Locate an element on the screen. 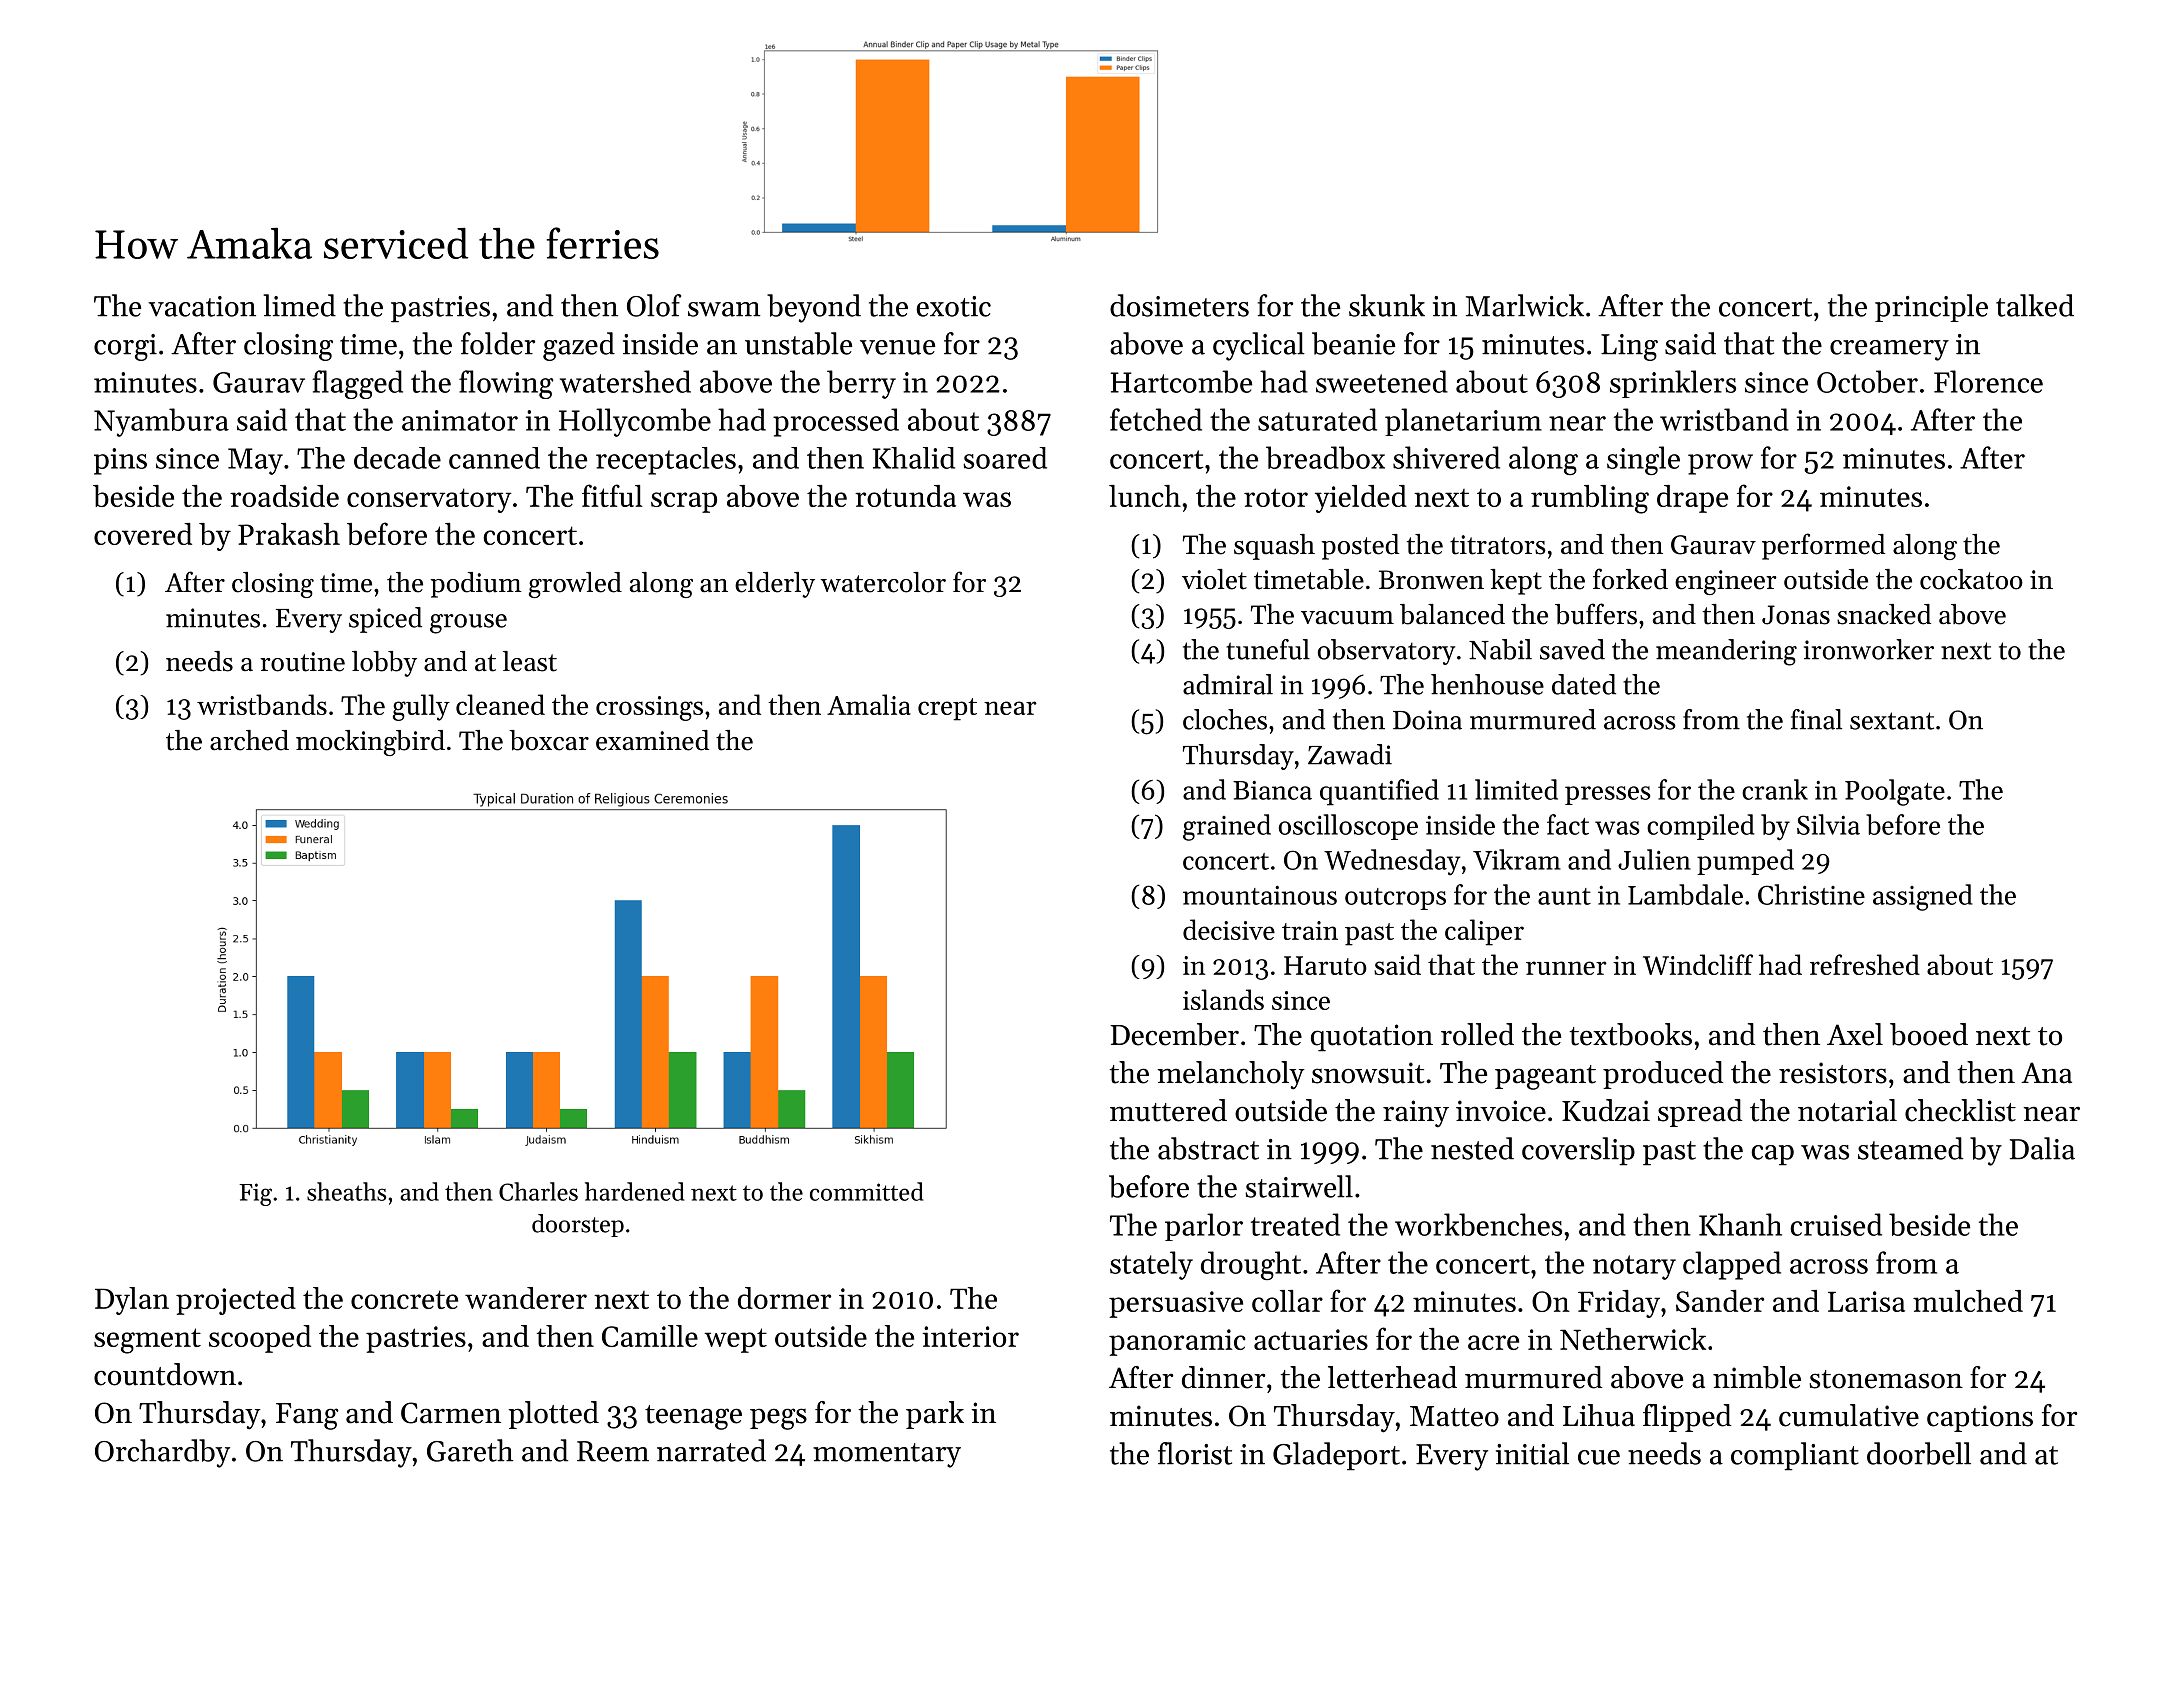  Reem is located at coordinates (613, 1451).
